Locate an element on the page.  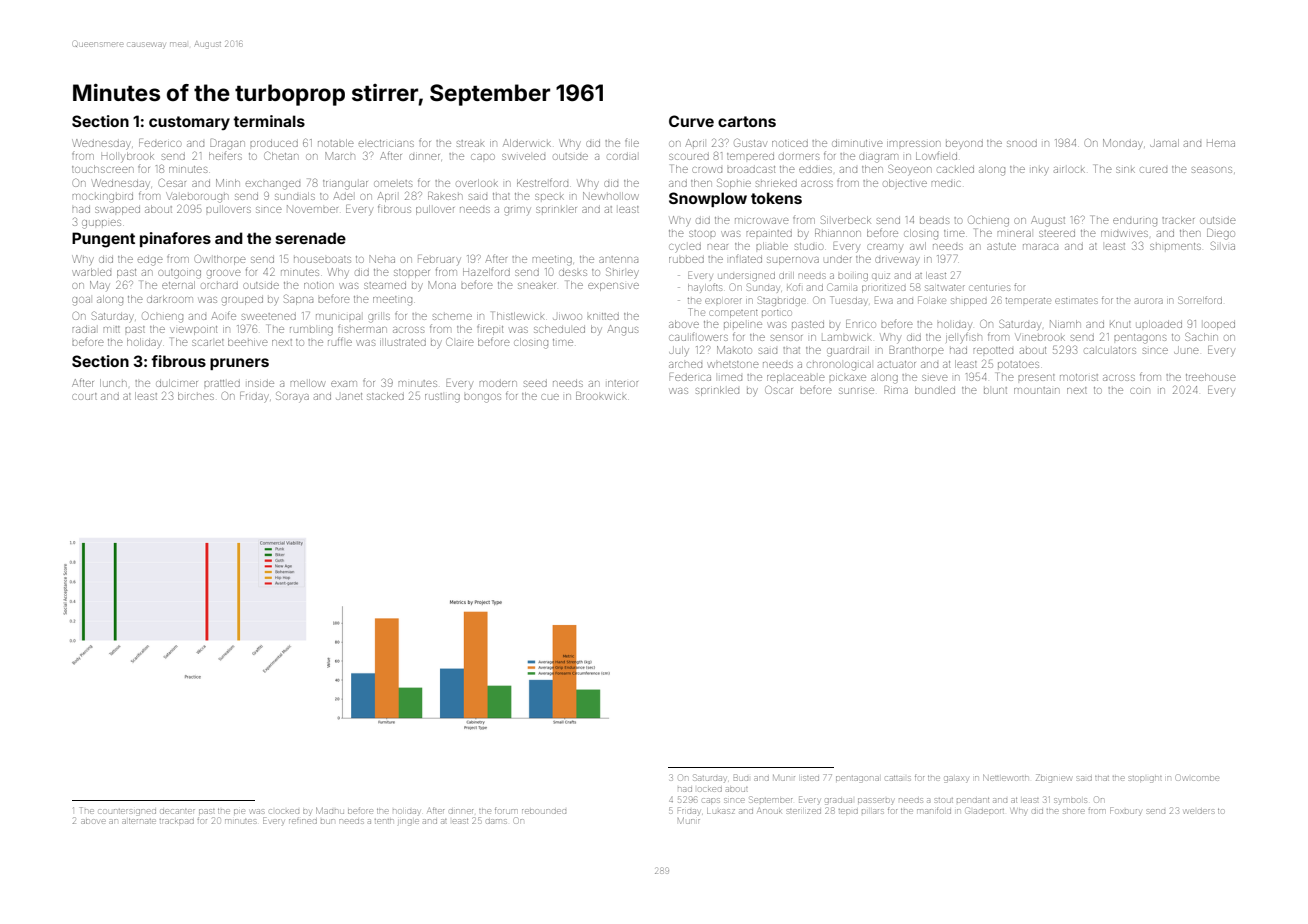
dams is located at coordinates (496, 821).
